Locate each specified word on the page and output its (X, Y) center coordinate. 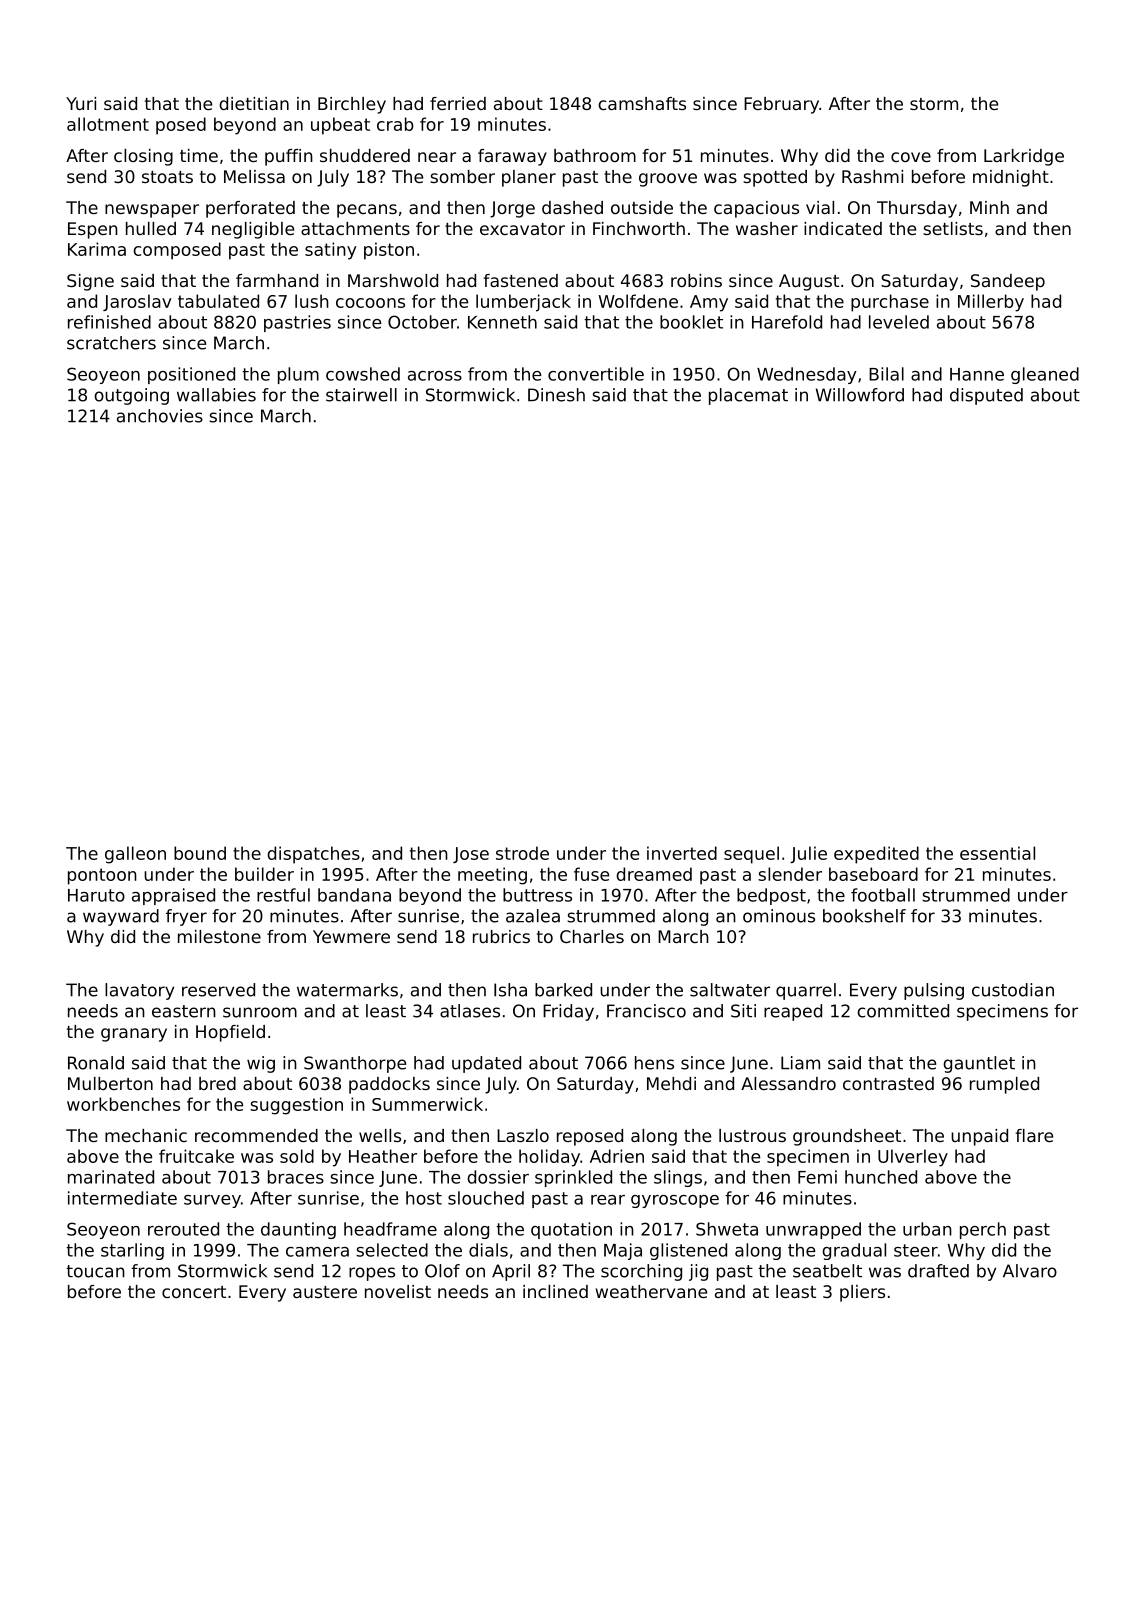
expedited (876, 855)
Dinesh (556, 395)
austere (325, 1292)
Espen (93, 230)
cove (911, 157)
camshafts (642, 103)
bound (200, 853)
